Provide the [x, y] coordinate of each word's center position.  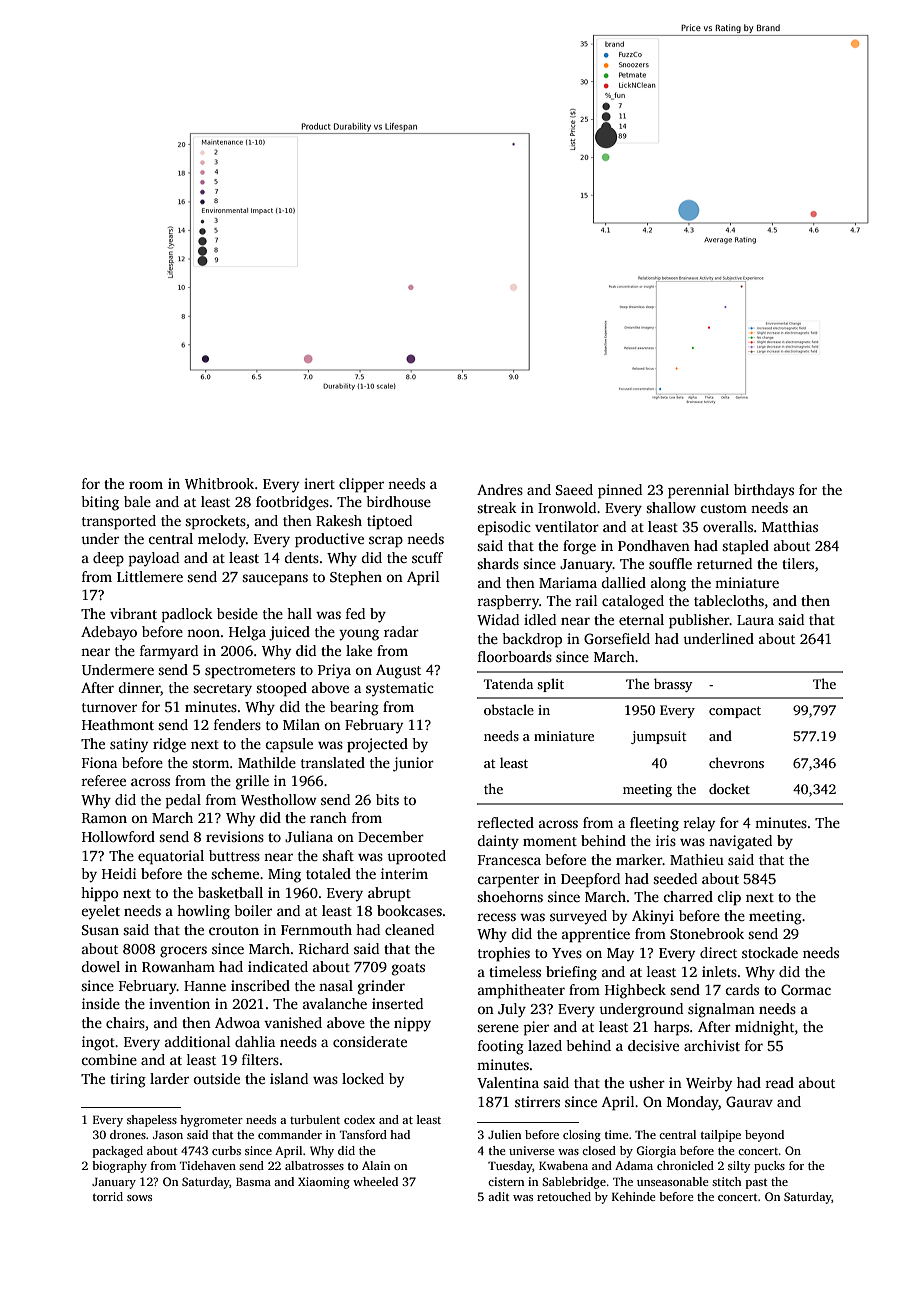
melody [222, 540]
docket [729, 788]
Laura [755, 620]
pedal [183, 801]
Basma [253, 1181]
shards [498, 563]
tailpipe [721, 1136]
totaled [328, 873]
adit [499, 1196]
